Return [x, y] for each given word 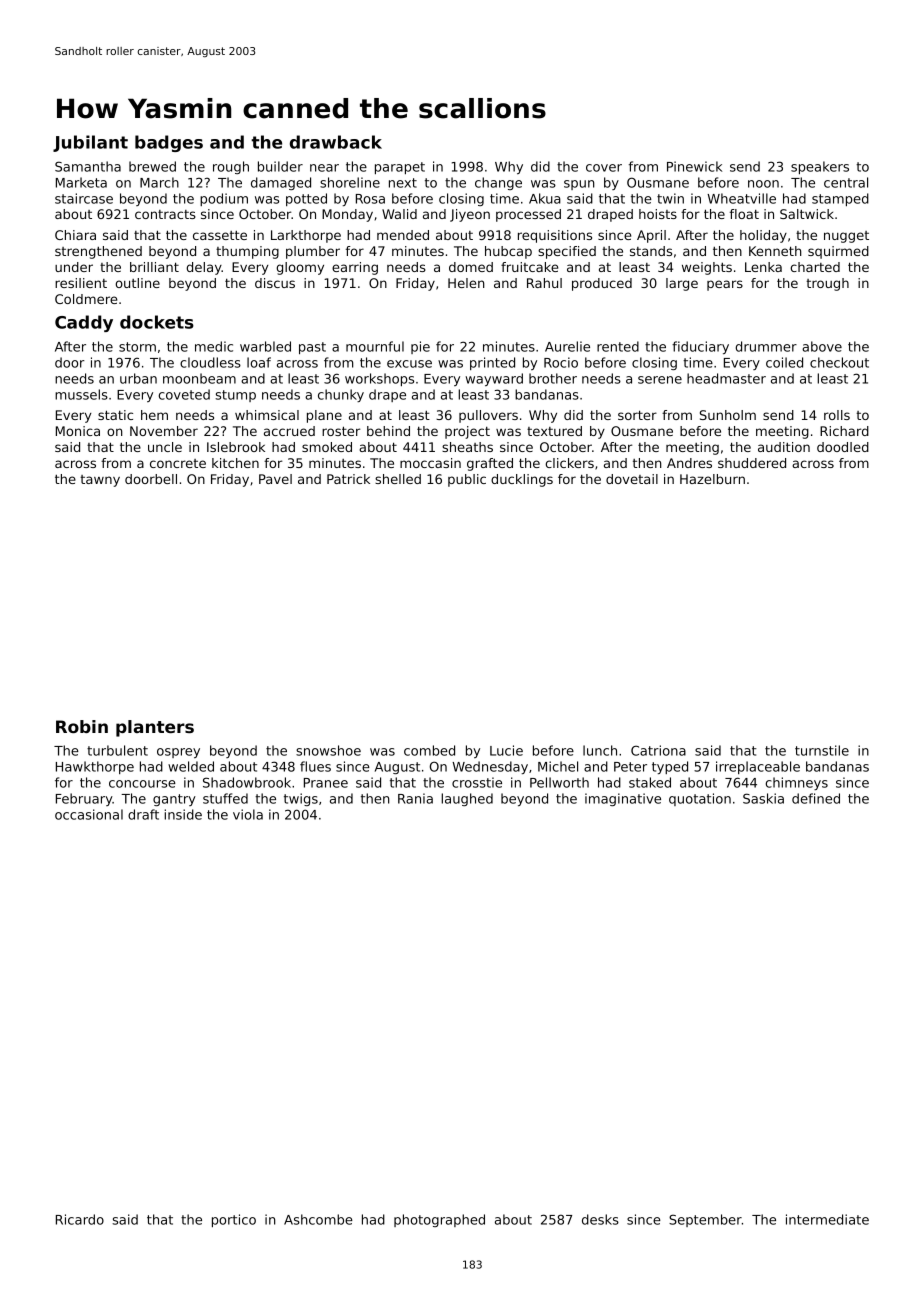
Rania [415, 798]
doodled [843, 447]
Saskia [763, 798]
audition [784, 447]
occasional [89, 814]
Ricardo [80, 1219]
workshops [379, 379]
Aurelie [567, 346]
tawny [100, 481]
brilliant [154, 267]
